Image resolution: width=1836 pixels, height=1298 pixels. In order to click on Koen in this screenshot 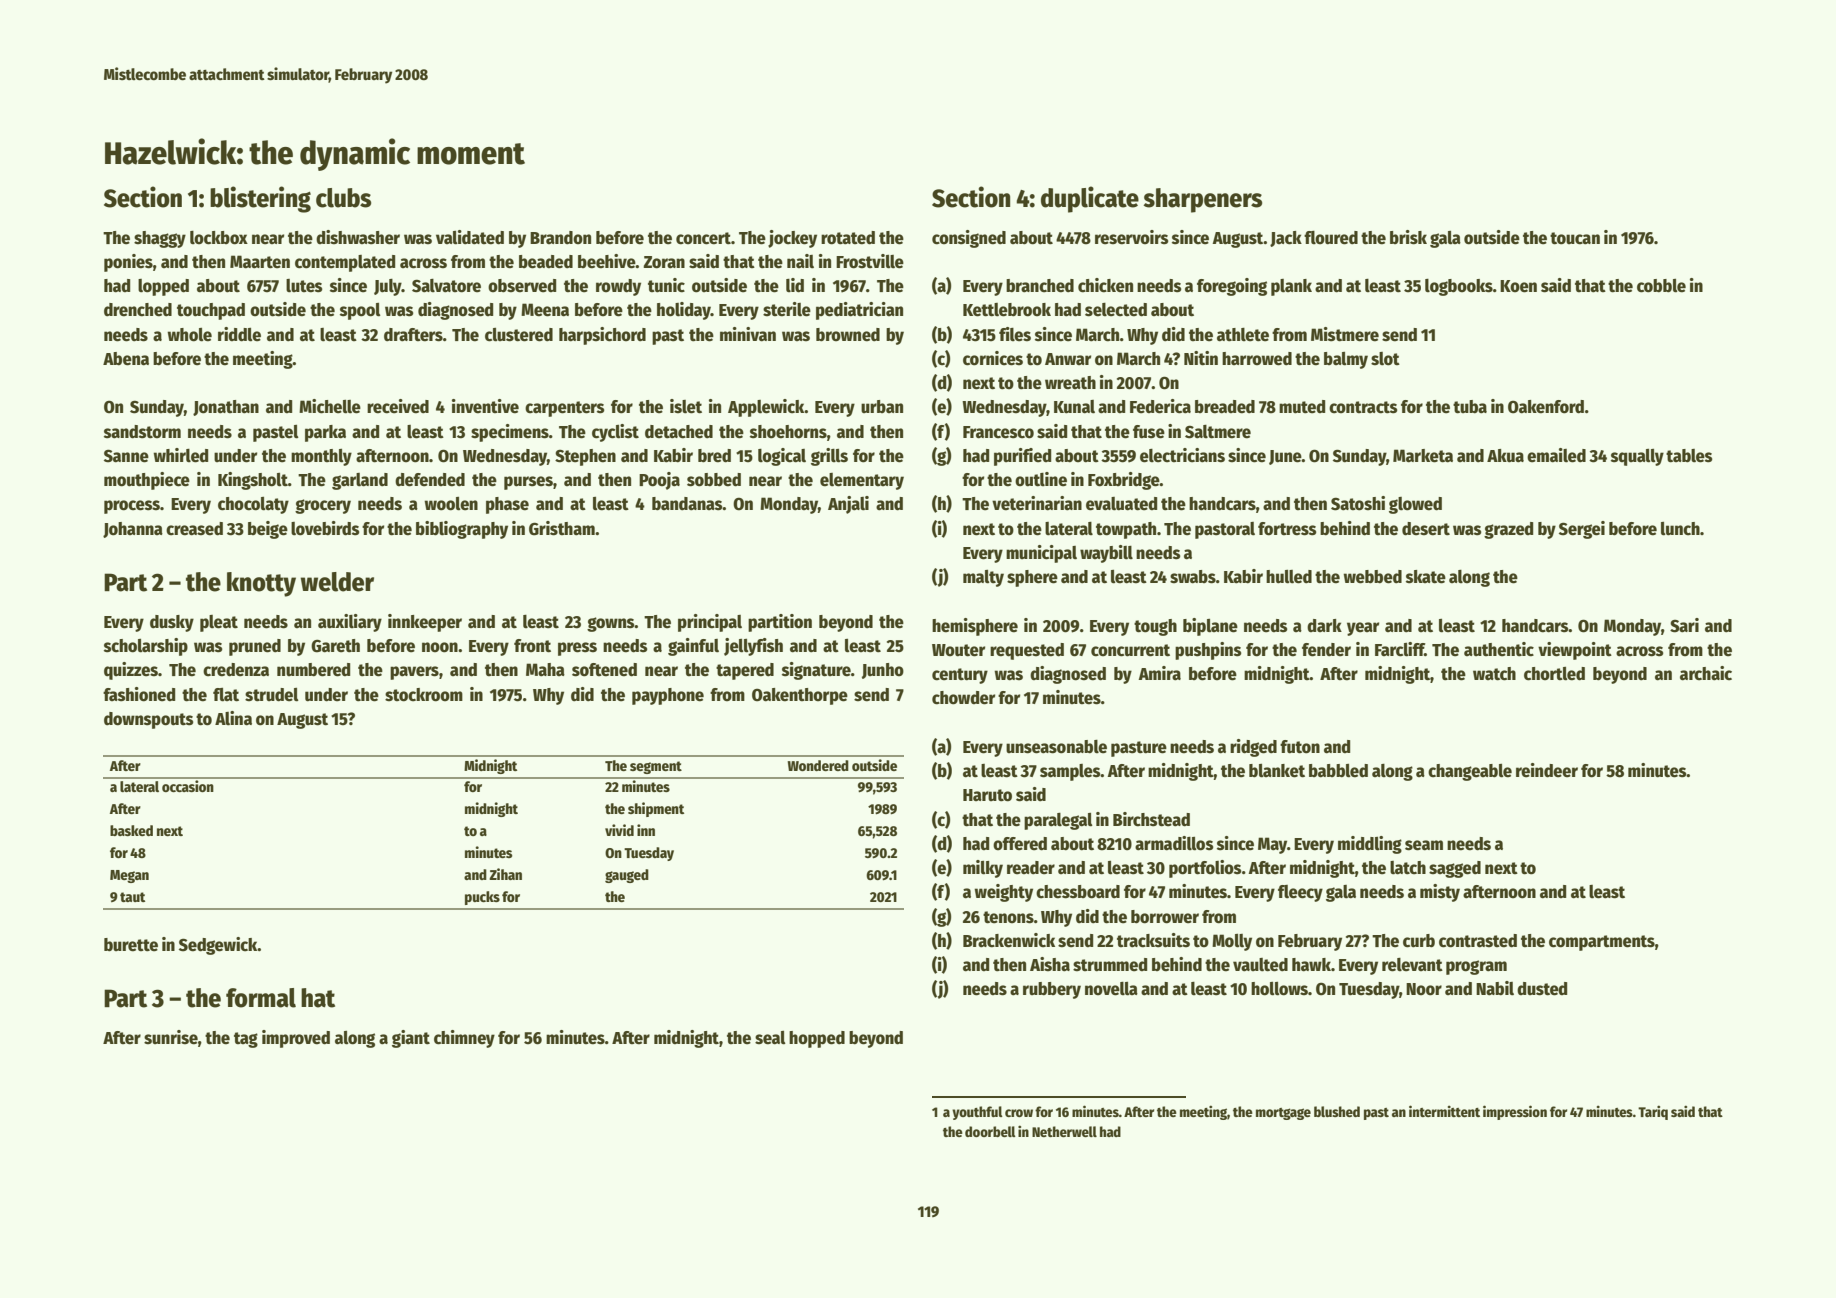, I will do `click(1518, 286)`.
